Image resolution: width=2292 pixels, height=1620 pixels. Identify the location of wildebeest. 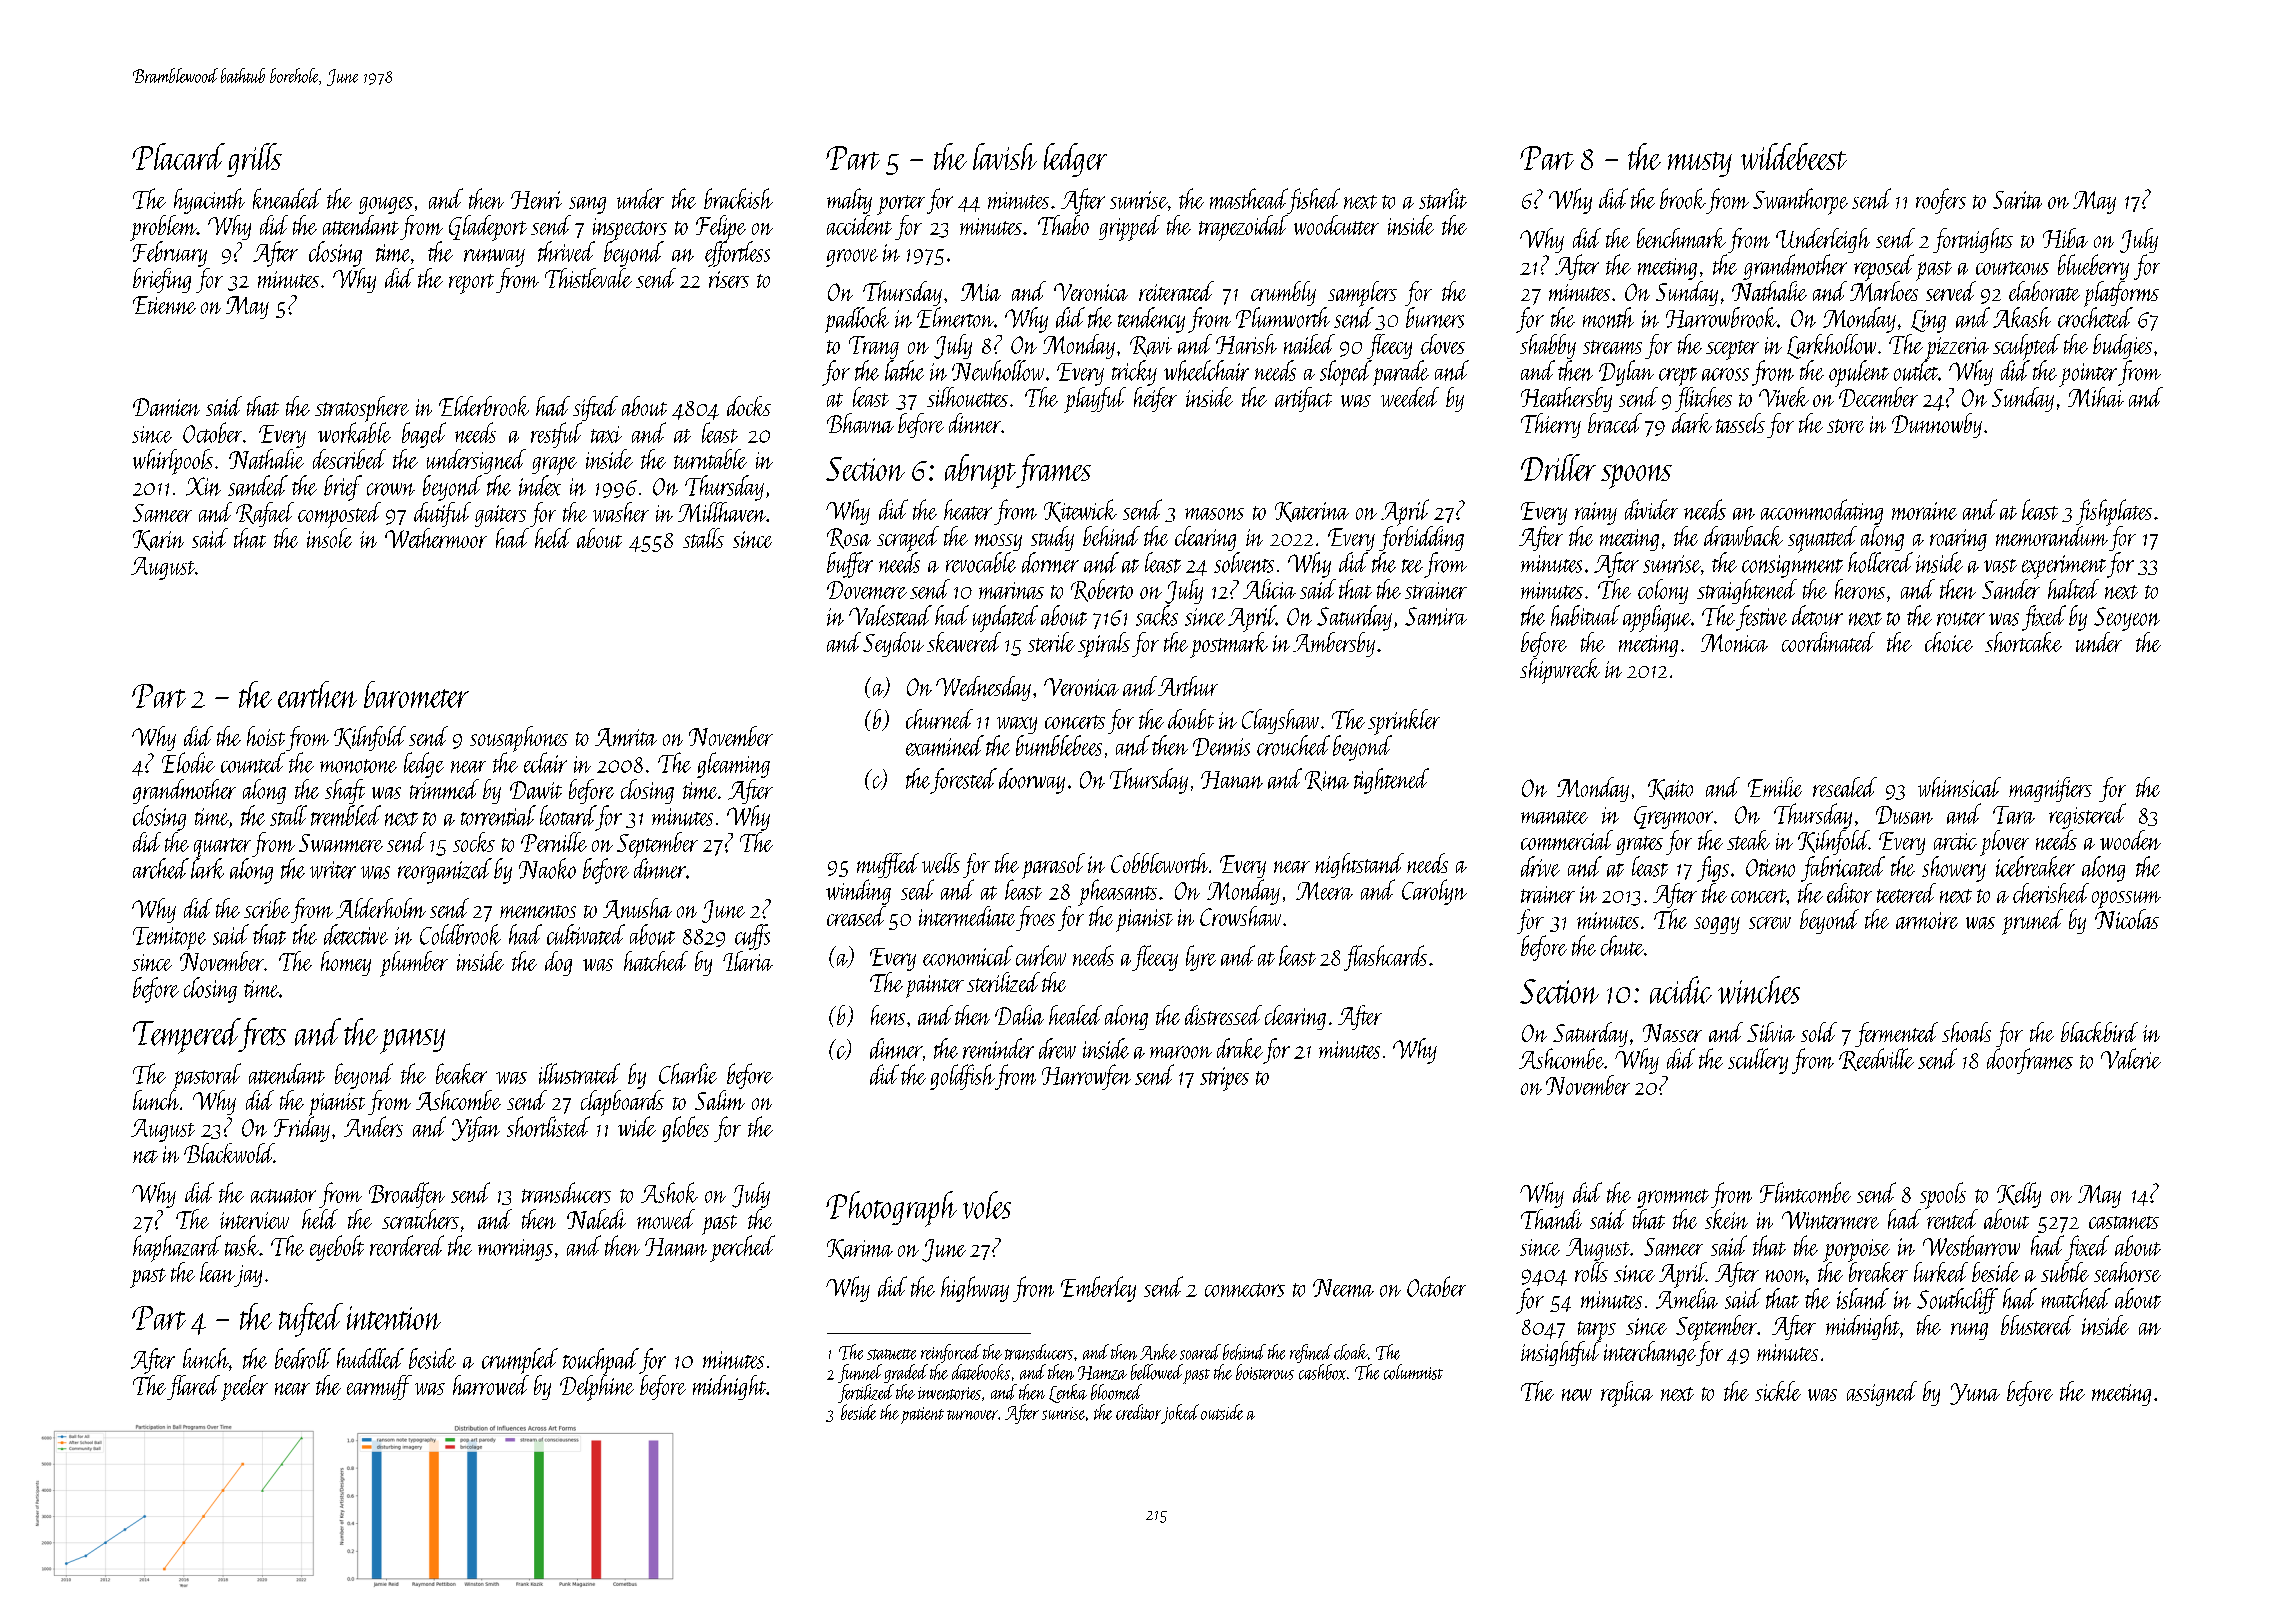
(1794, 156).
